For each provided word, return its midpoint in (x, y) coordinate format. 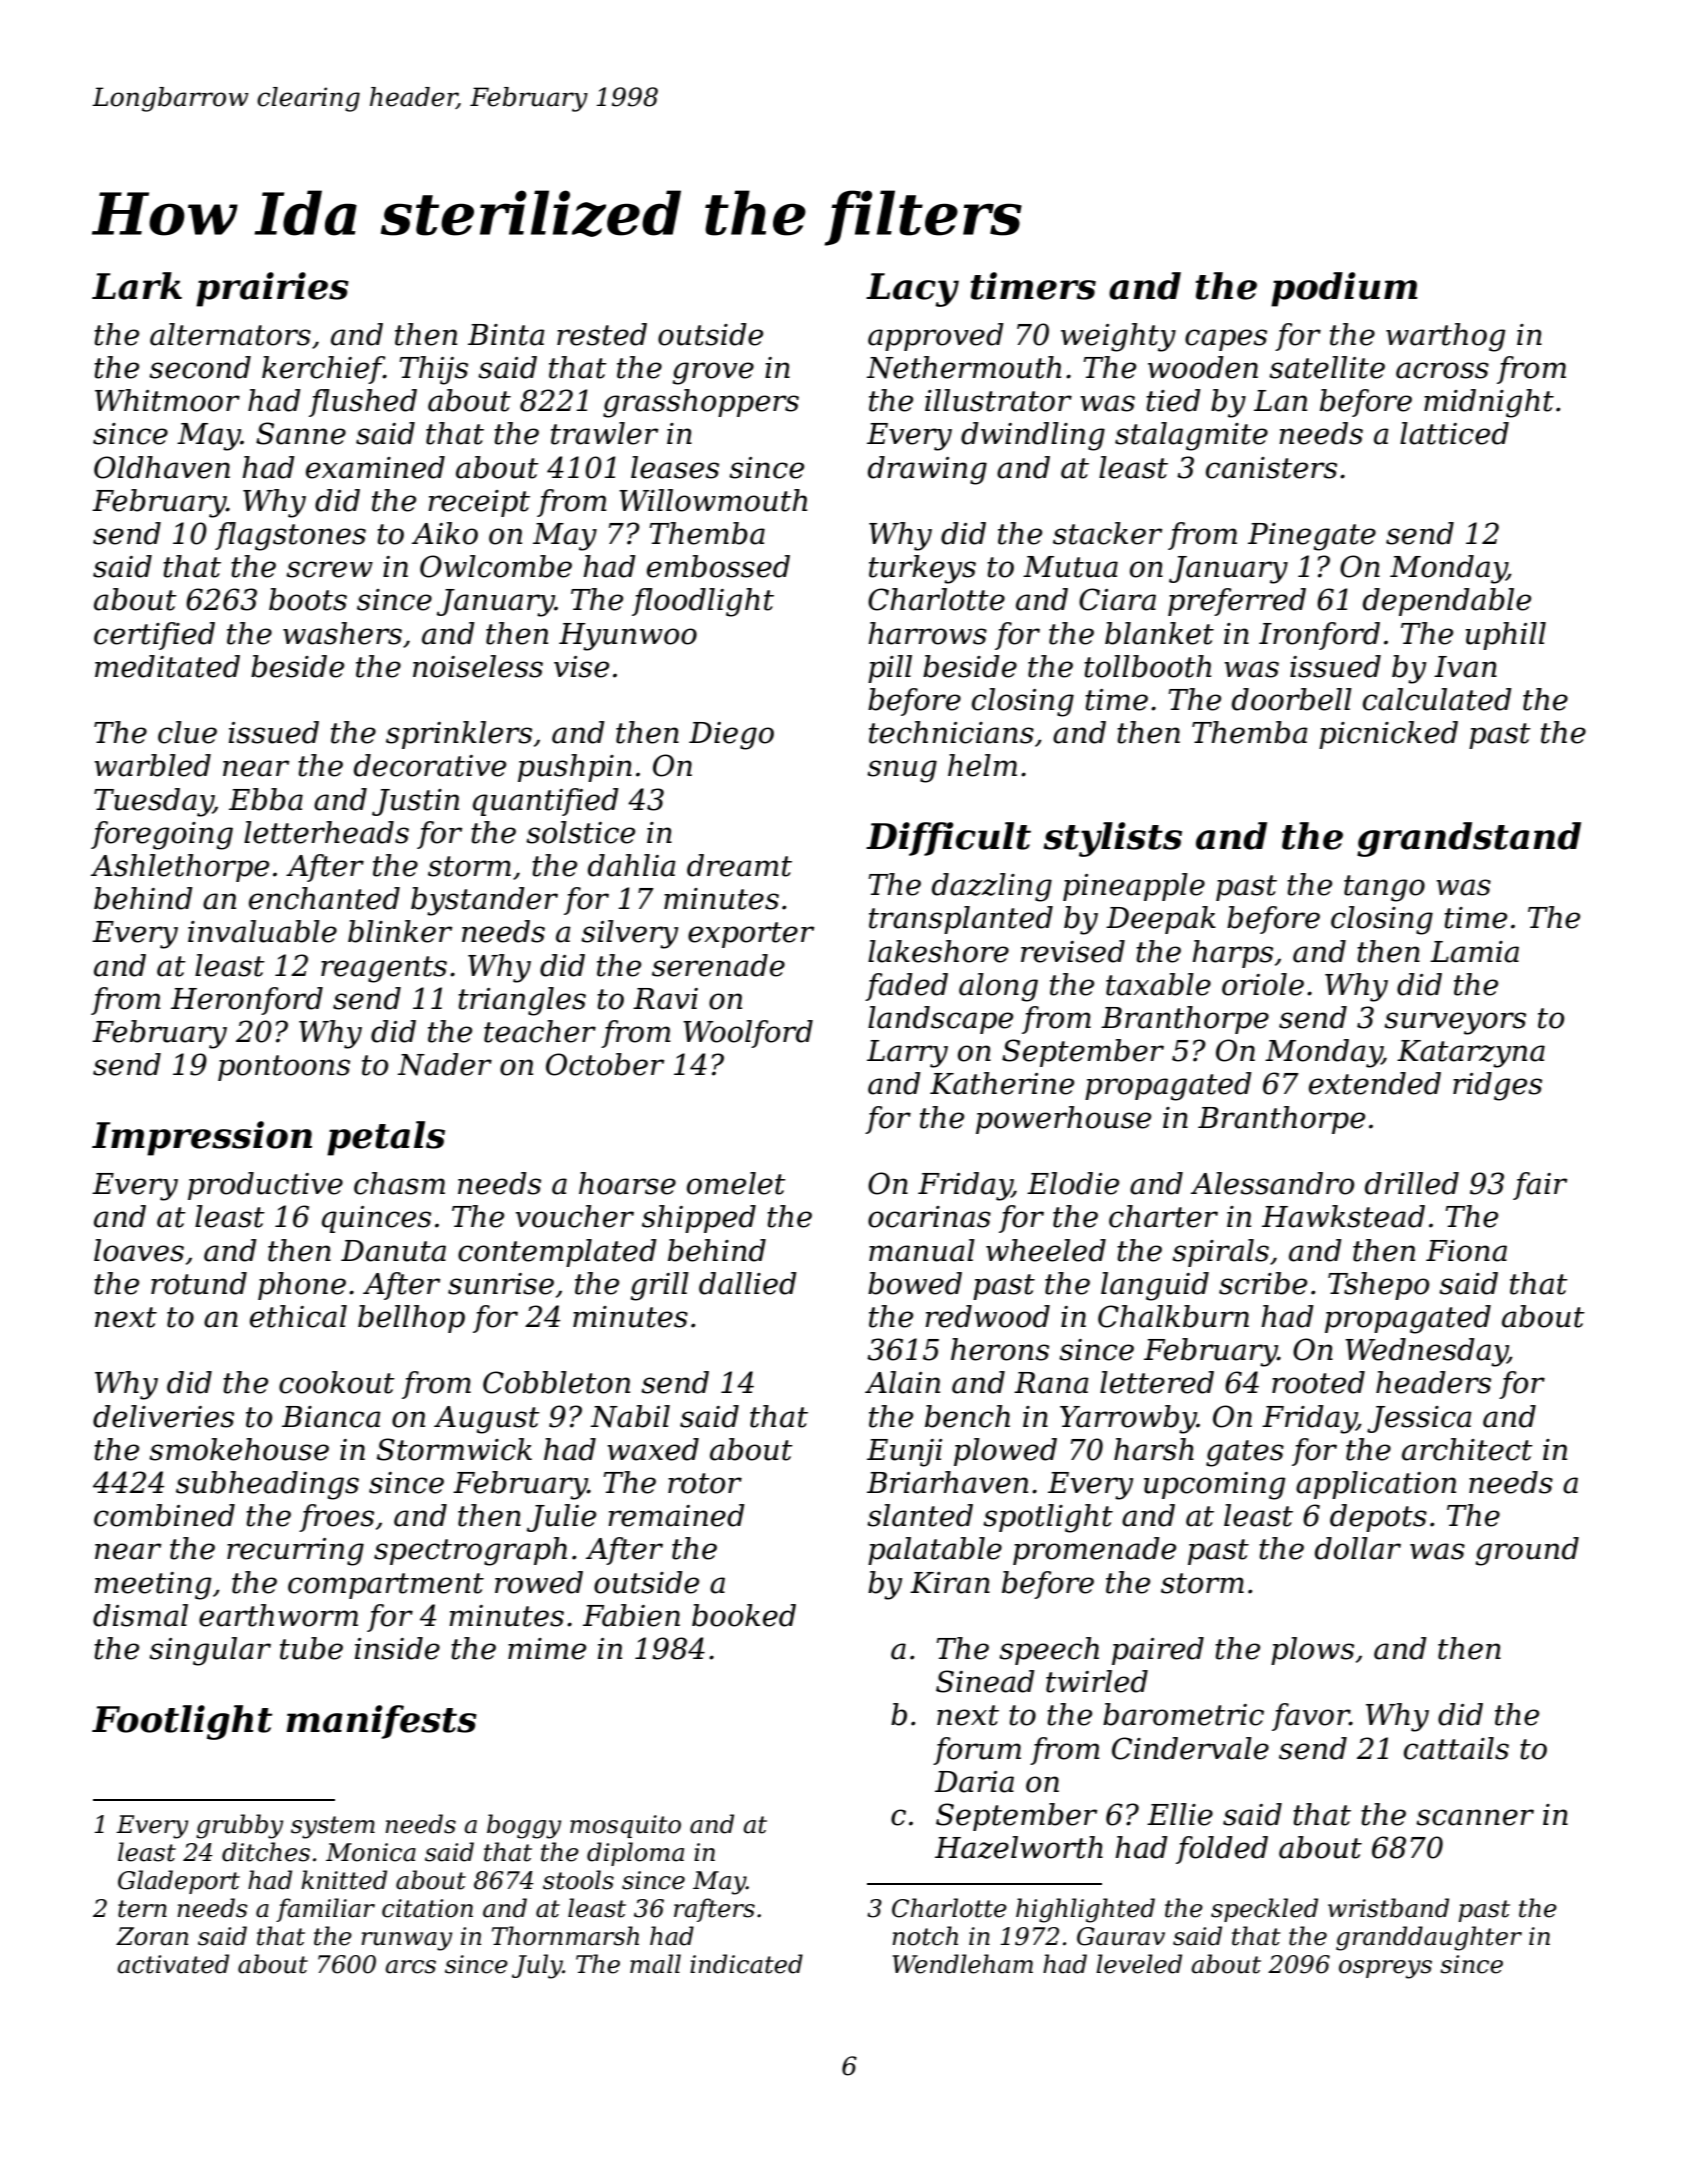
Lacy (912, 290)
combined (164, 1515)
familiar (325, 1910)
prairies (272, 289)
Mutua (1070, 567)
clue (187, 732)
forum (977, 1751)
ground (1527, 1551)
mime (547, 1649)
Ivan (1465, 667)
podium (1344, 289)
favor (1311, 1717)
